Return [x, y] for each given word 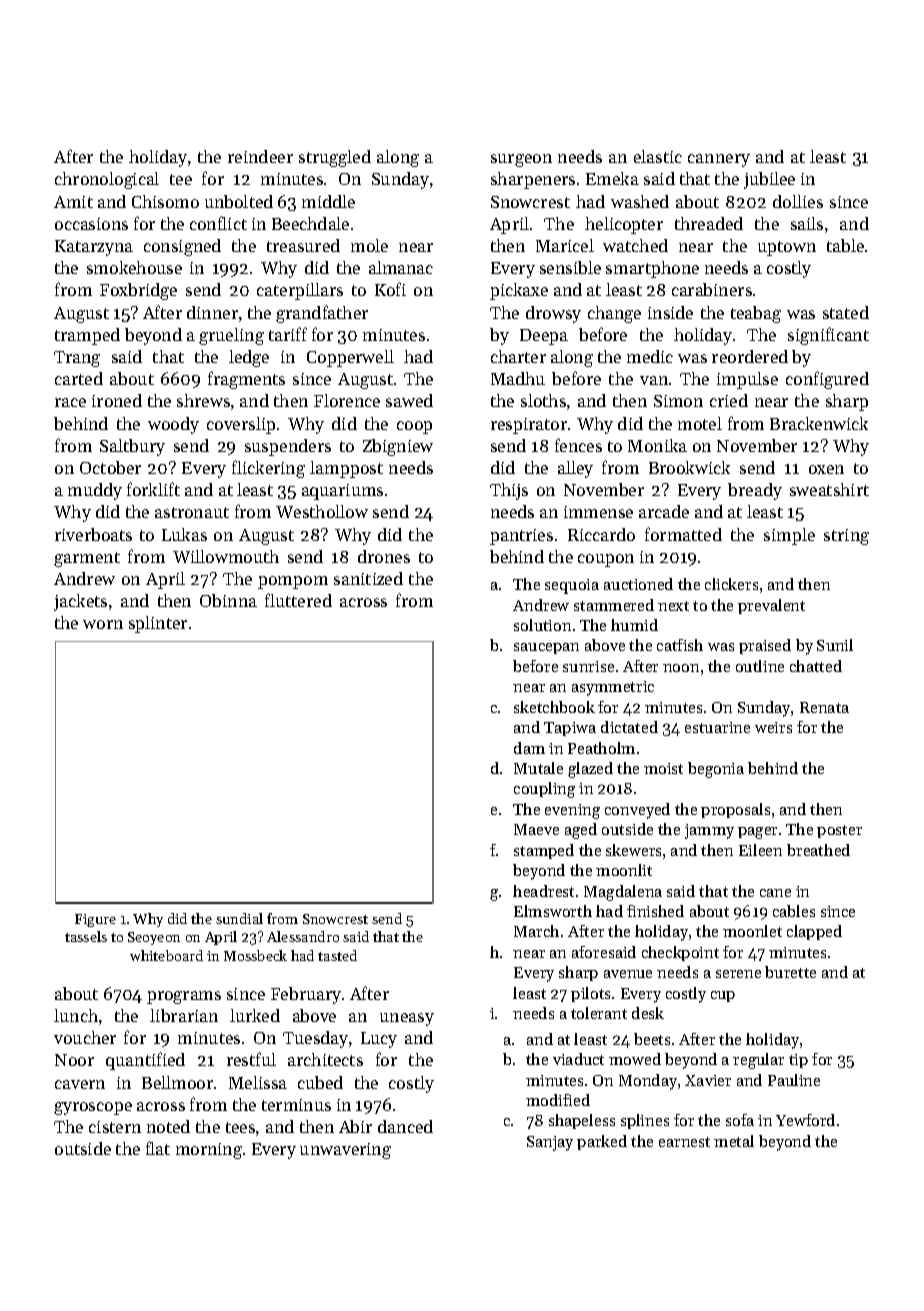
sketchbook [554, 707]
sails [807, 223]
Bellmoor [177, 1082]
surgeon [521, 160]
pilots [590, 994]
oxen [826, 469]
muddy [95, 491]
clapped [814, 932]
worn [103, 624]
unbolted [239, 201]
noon [681, 668]
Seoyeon [154, 938]
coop [414, 427]
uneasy [407, 1019]
